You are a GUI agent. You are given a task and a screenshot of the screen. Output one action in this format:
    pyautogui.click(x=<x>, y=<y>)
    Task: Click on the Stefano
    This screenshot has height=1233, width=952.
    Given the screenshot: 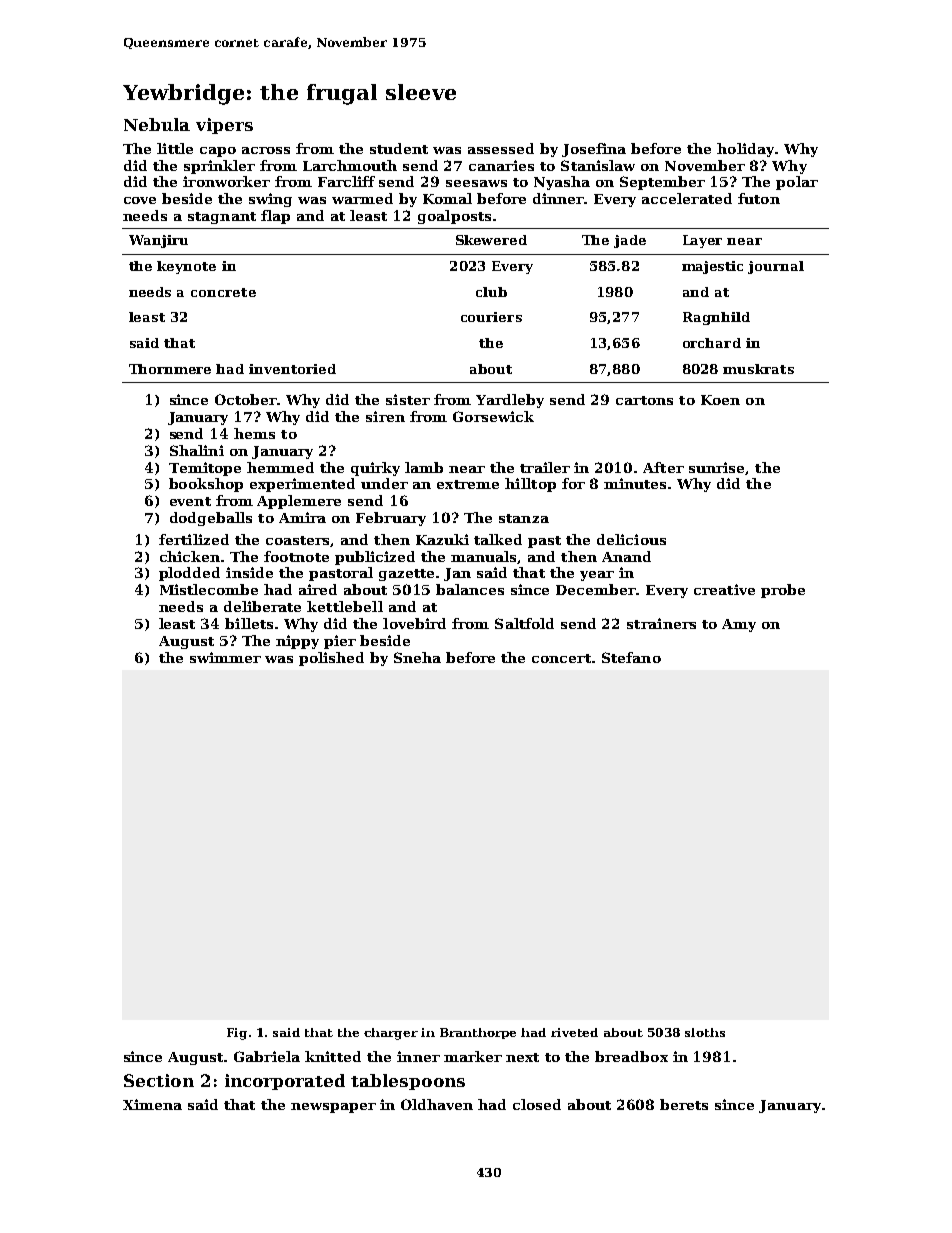 What is the action you would take?
    pyautogui.click(x=631, y=657)
